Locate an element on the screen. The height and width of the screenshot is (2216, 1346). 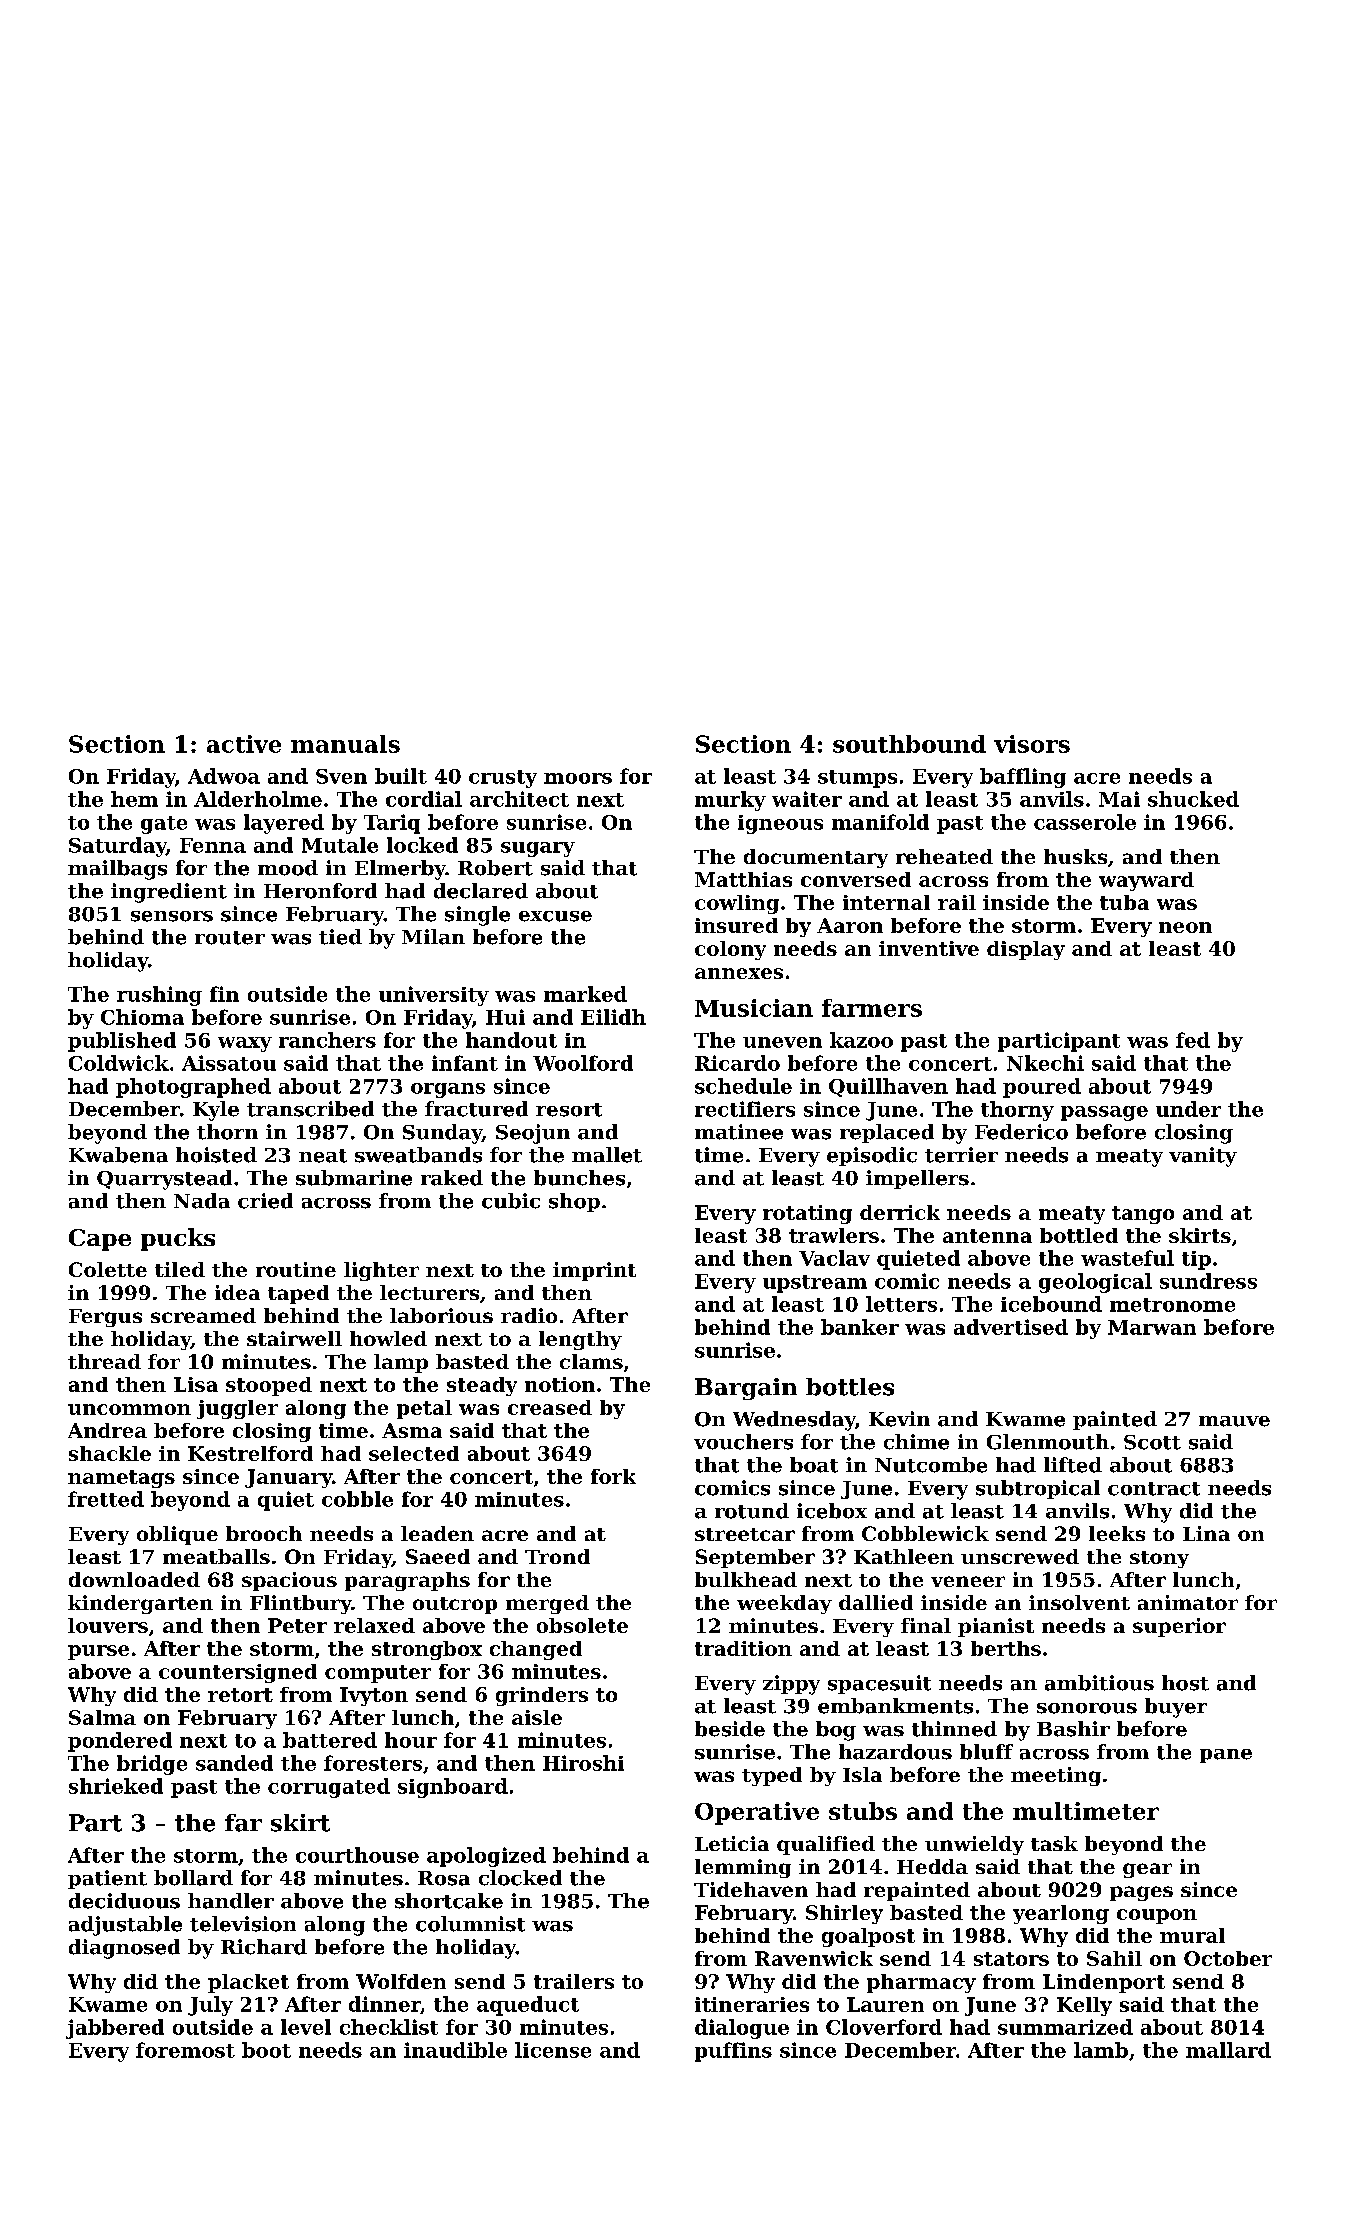
Matthias is located at coordinates (743, 879).
